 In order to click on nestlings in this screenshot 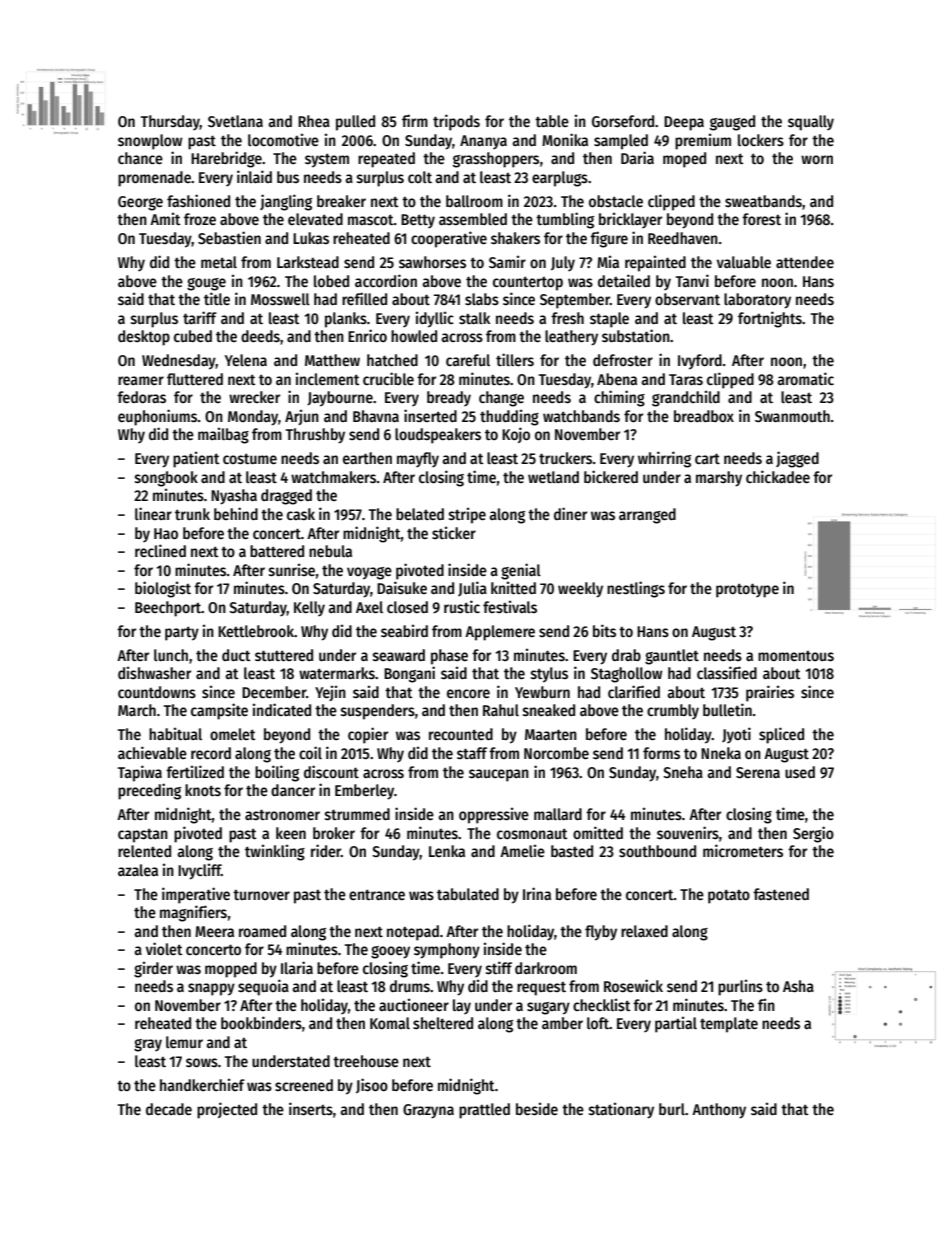, I will do `click(636, 589)`.
